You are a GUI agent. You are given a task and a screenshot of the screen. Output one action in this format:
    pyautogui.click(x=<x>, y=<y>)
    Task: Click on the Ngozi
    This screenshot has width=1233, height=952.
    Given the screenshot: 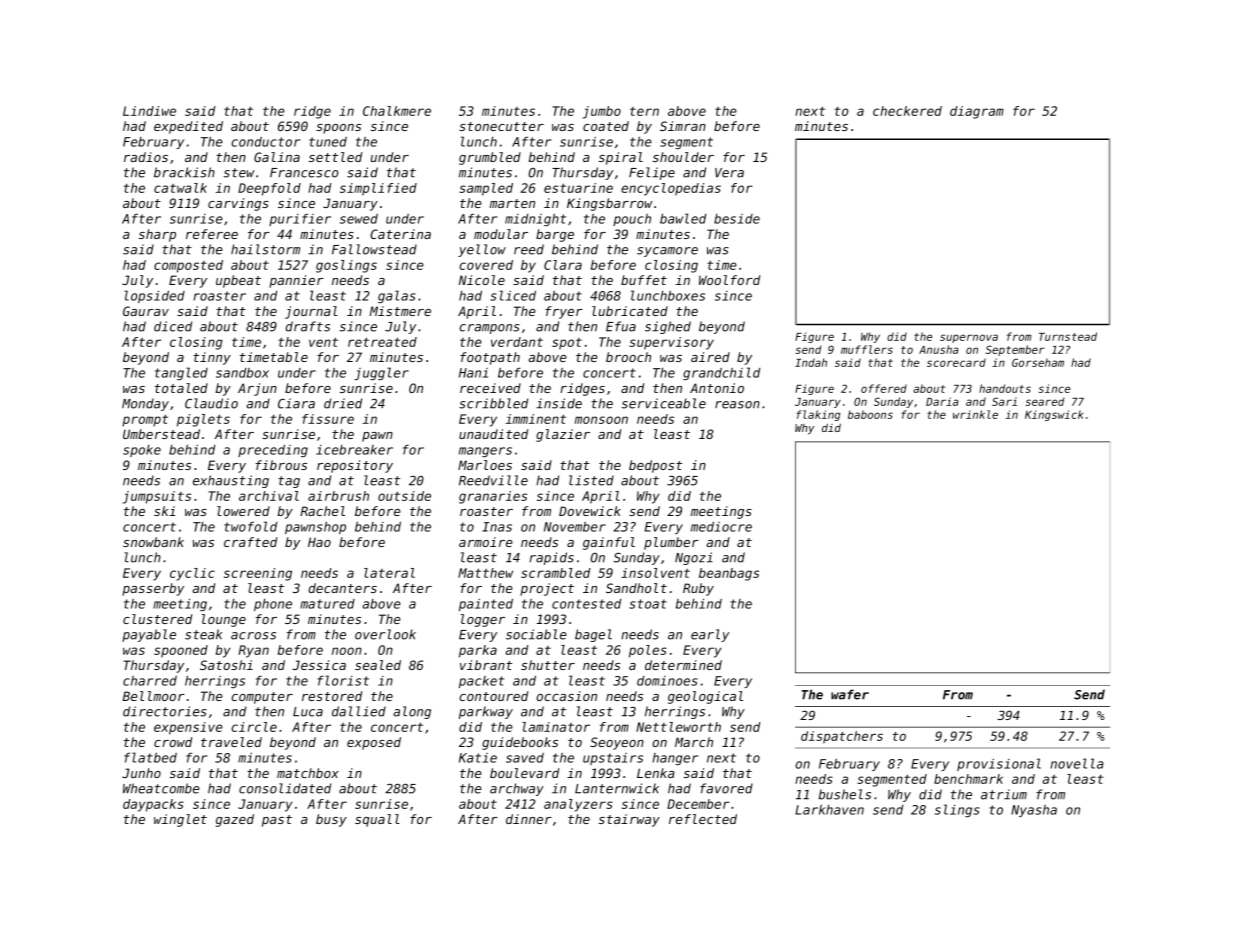 What is the action you would take?
    pyautogui.click(x=694, y=558)
